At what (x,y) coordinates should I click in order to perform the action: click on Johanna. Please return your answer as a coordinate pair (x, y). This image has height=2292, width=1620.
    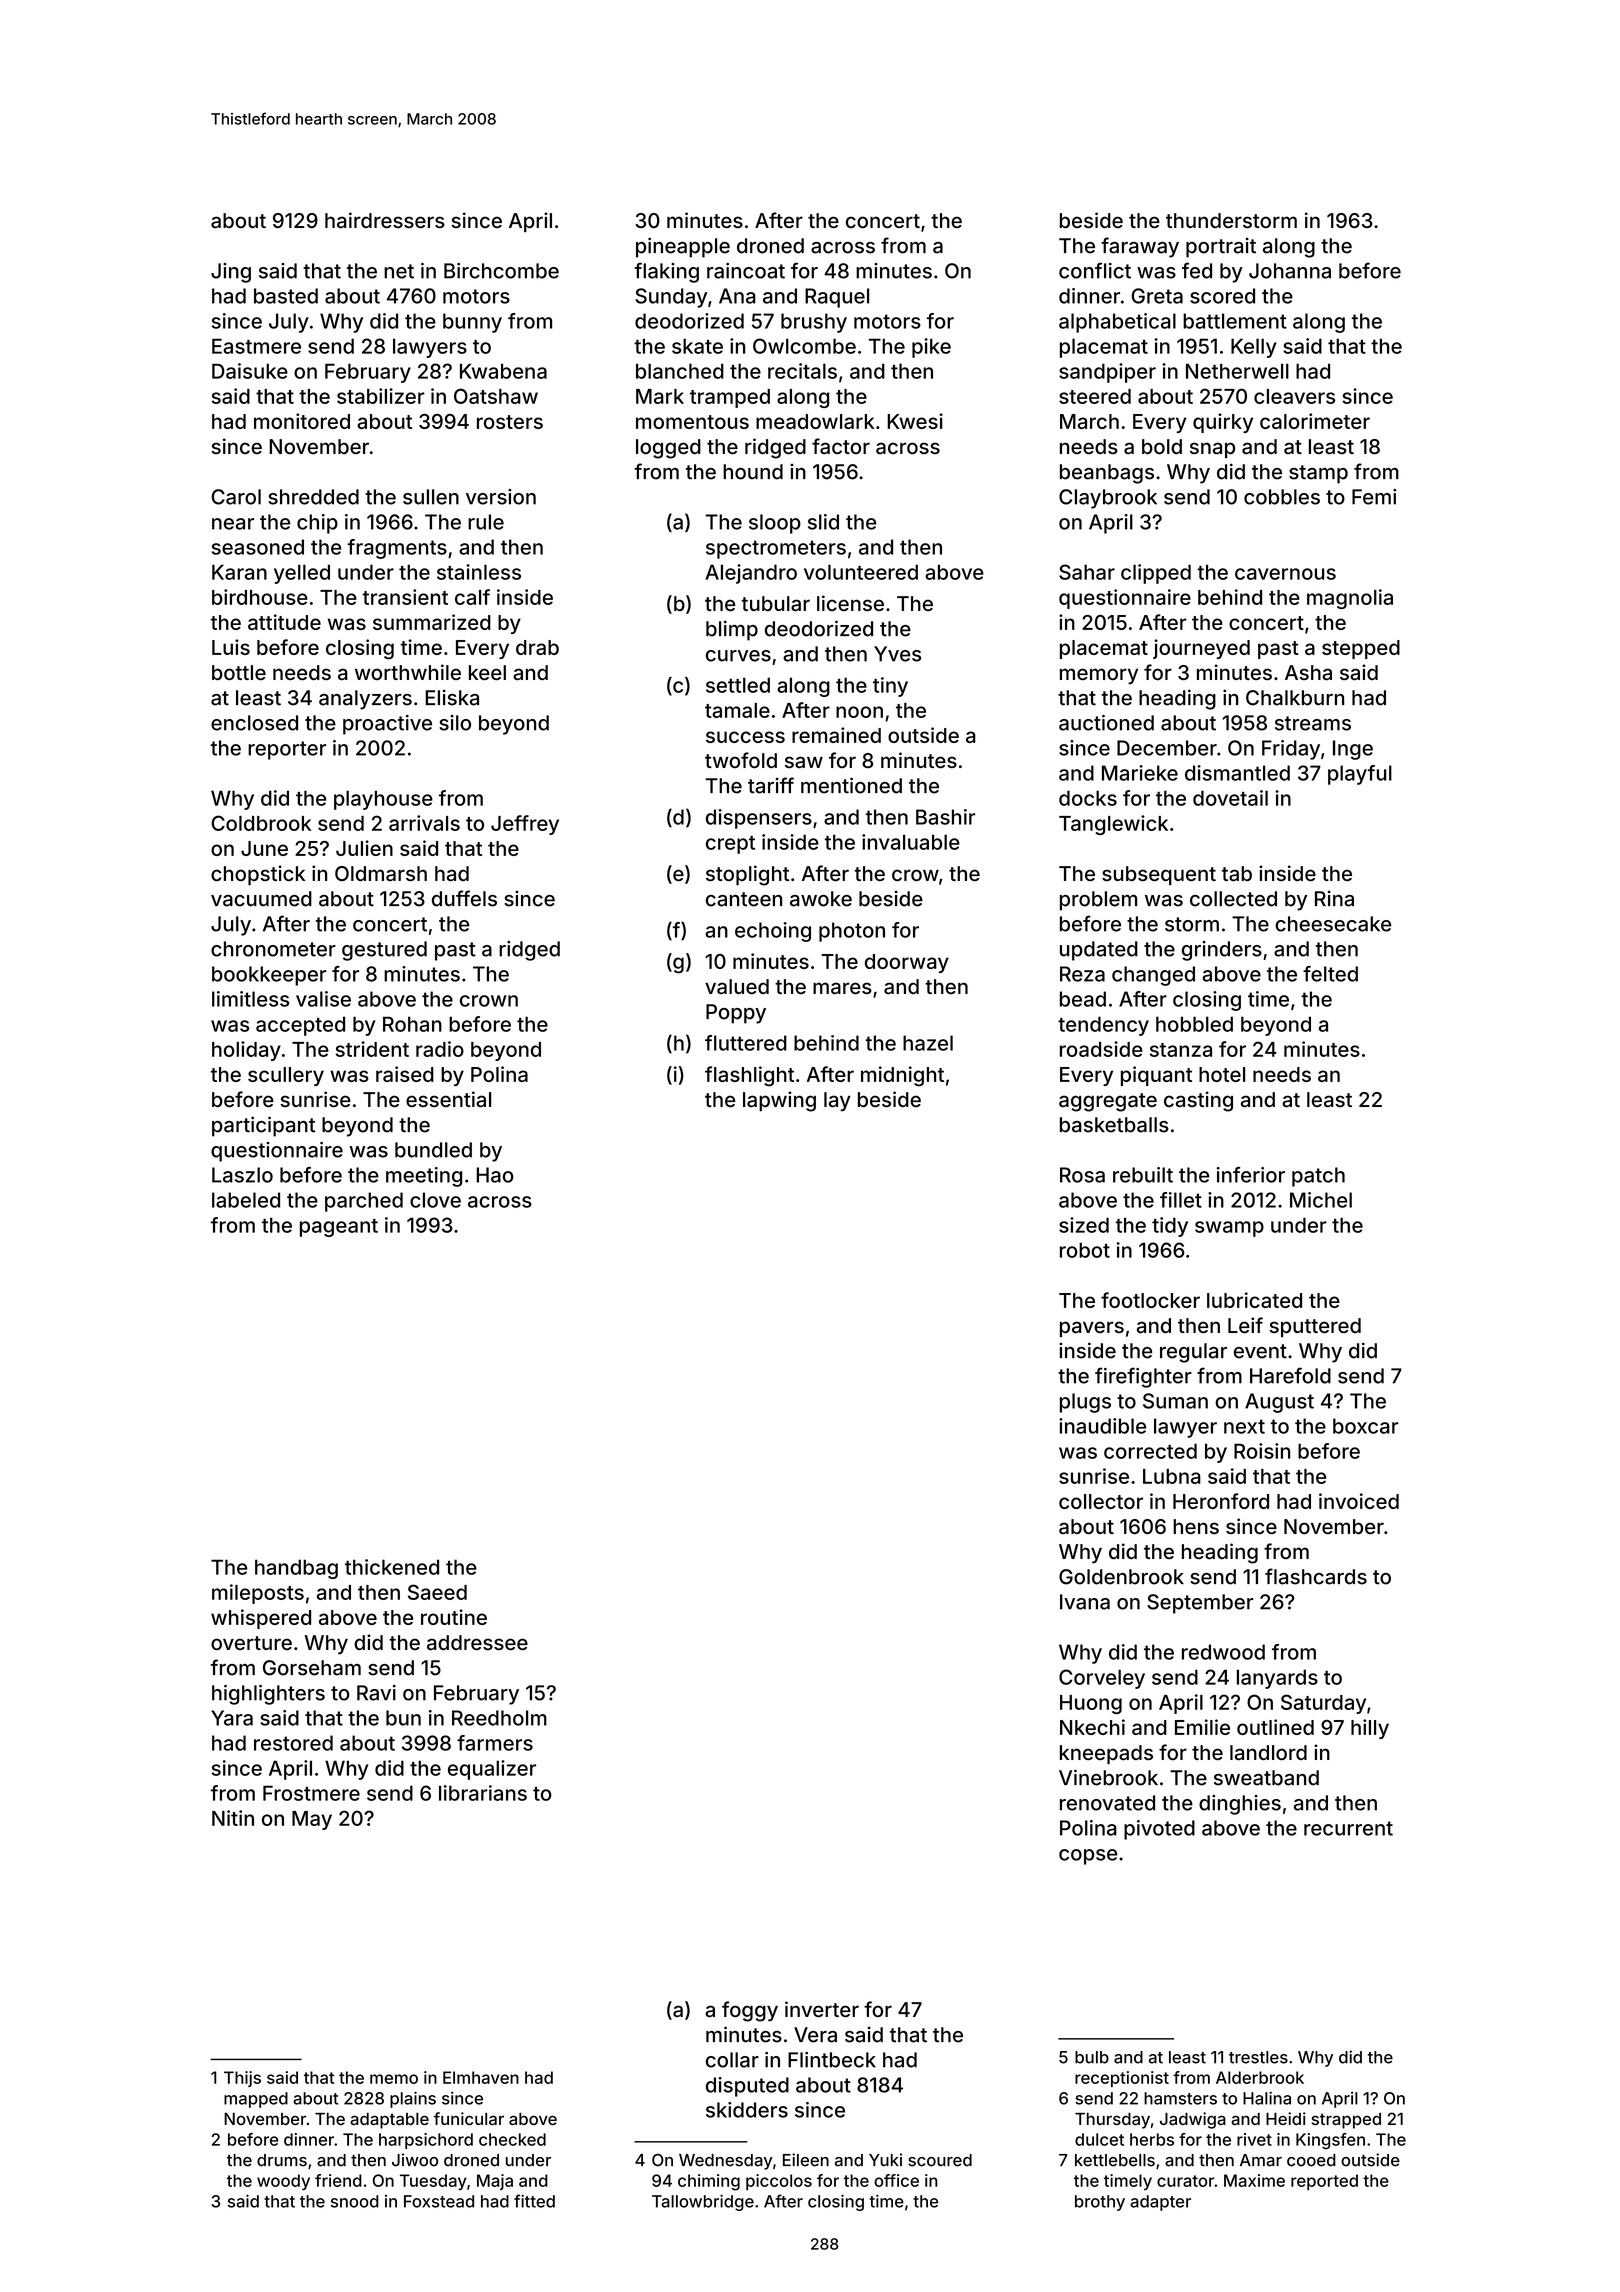
    Looking at the image, I should click on (1290, 271).
